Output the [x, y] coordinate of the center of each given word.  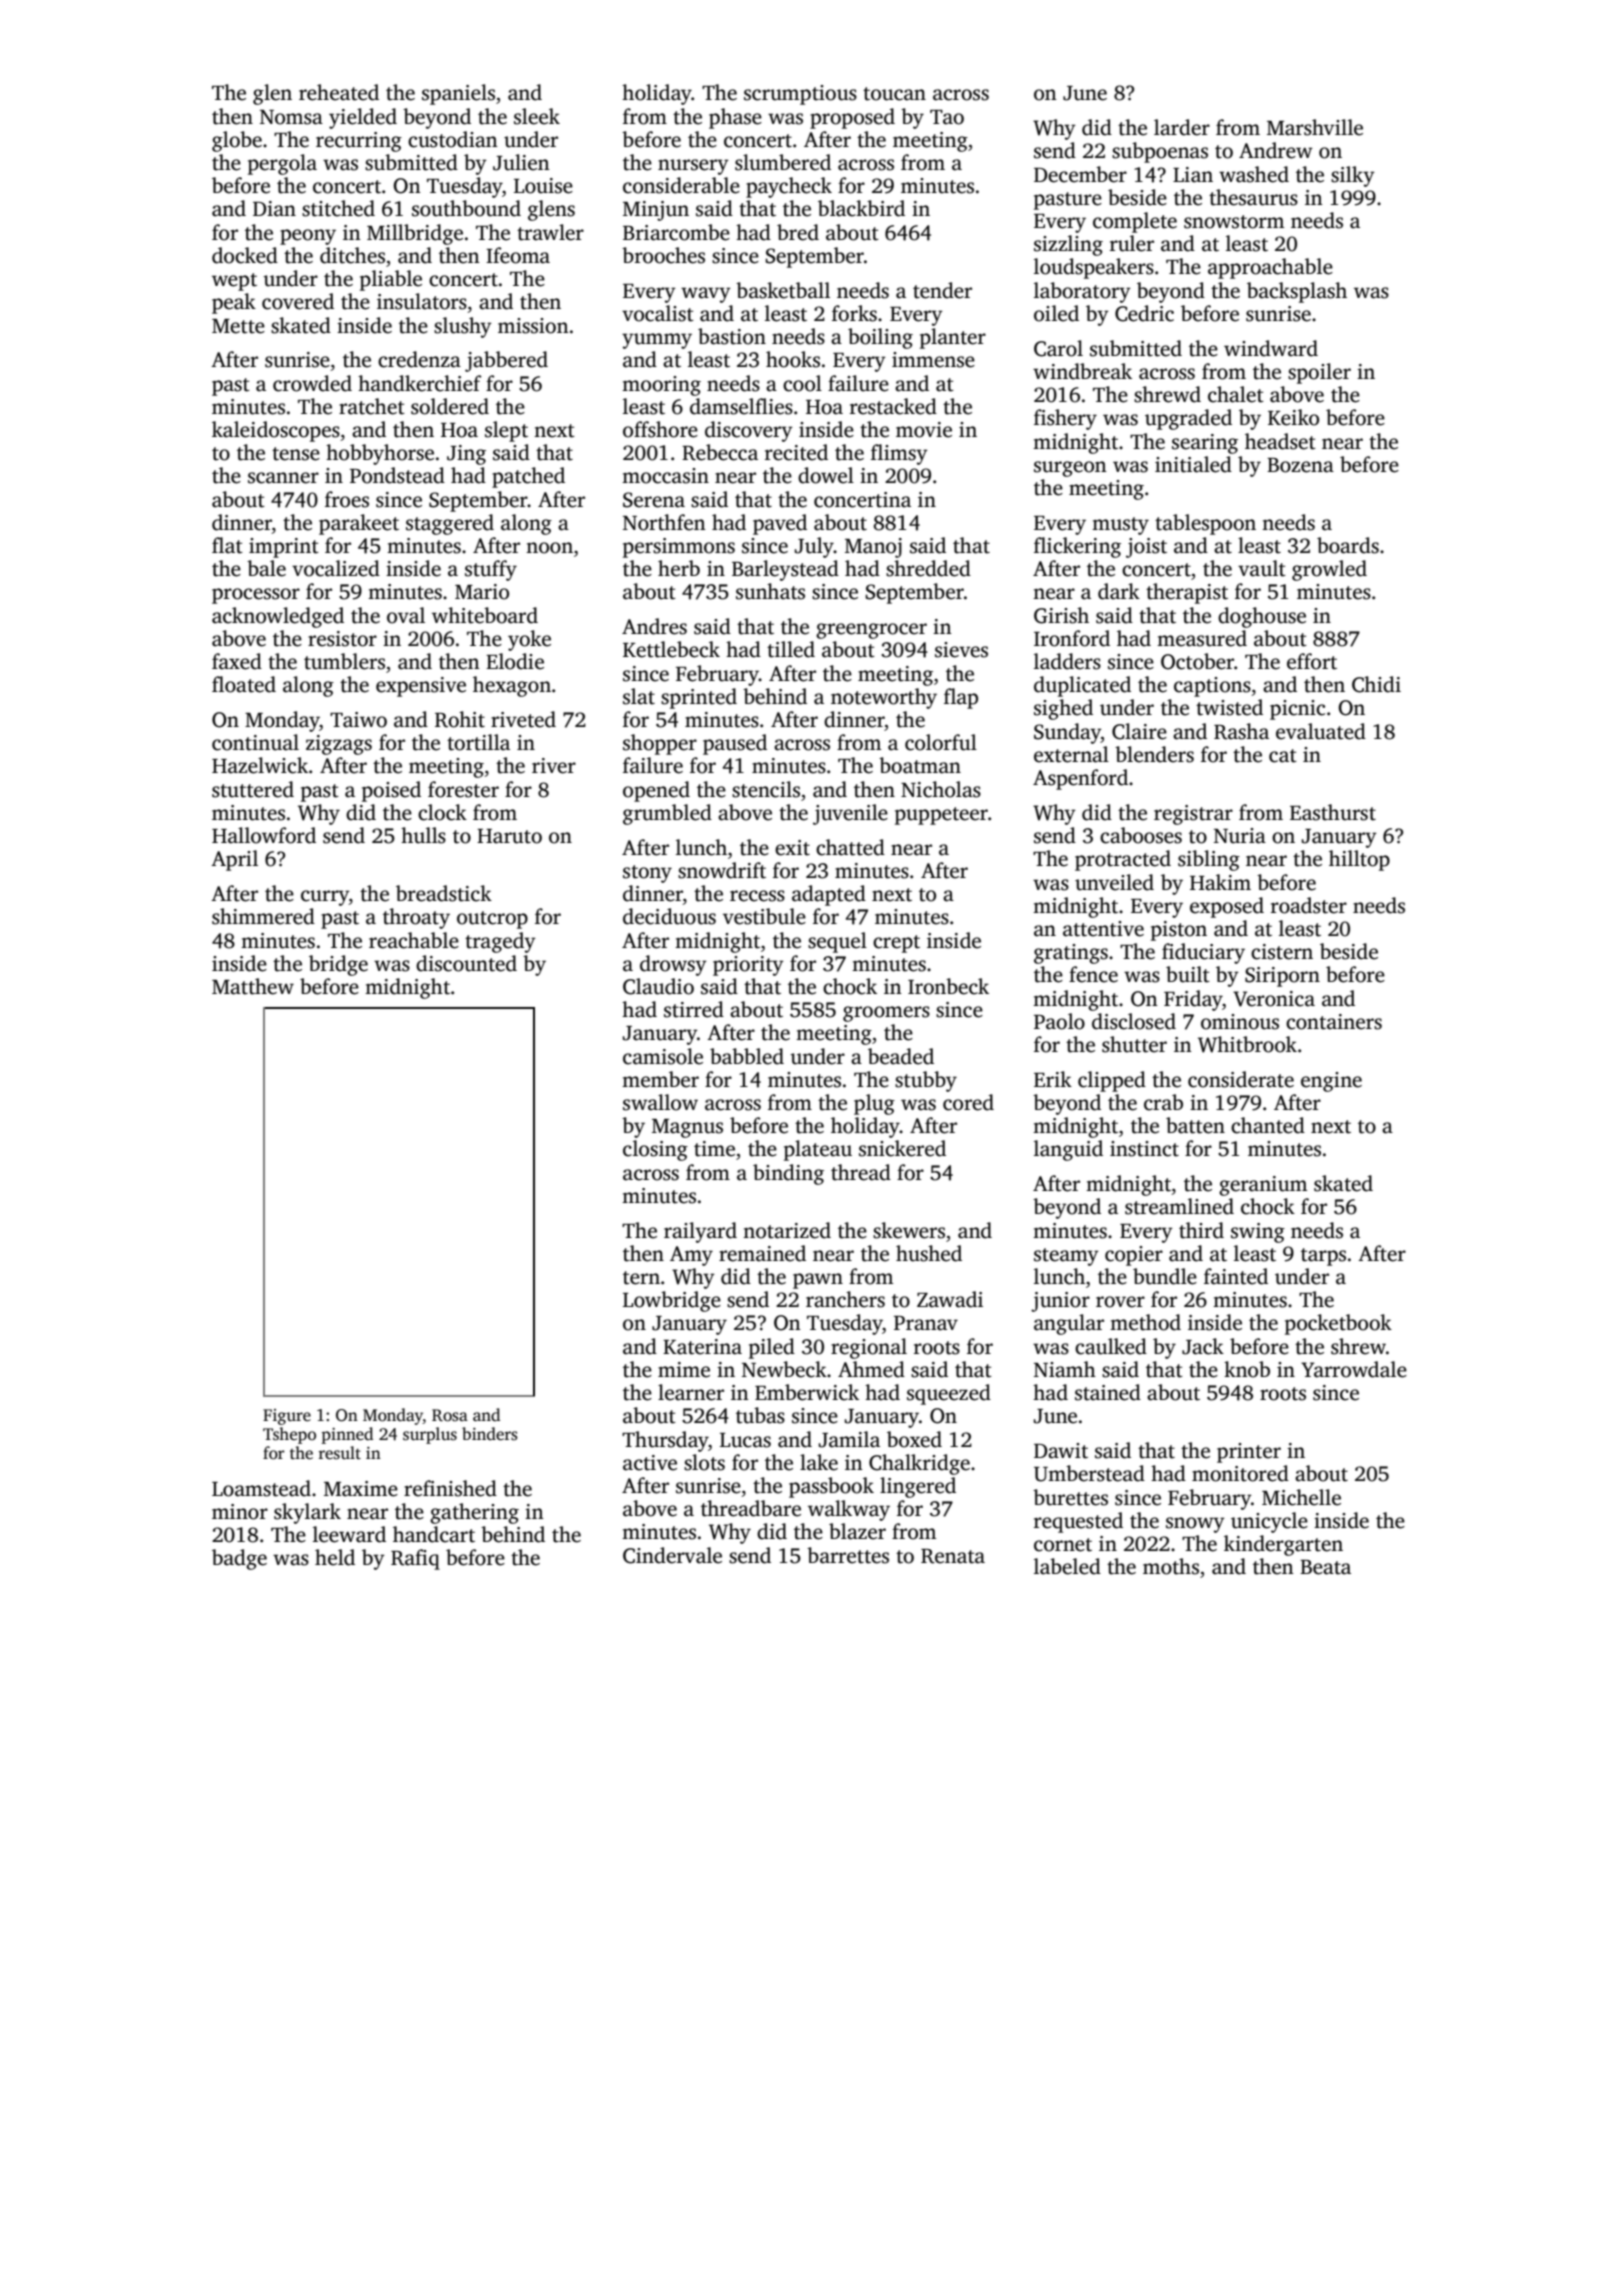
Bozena [1300, 465]
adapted [829, 895]
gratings [1071, 954]
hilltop [1359, 860]
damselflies [741, 406]
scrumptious [800, 95]
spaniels [458, 94]
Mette [238, 326]
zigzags [339, 745]
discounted [466, 963]
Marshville [1315, 127]
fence [1093, 974]
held [335, 1557]
